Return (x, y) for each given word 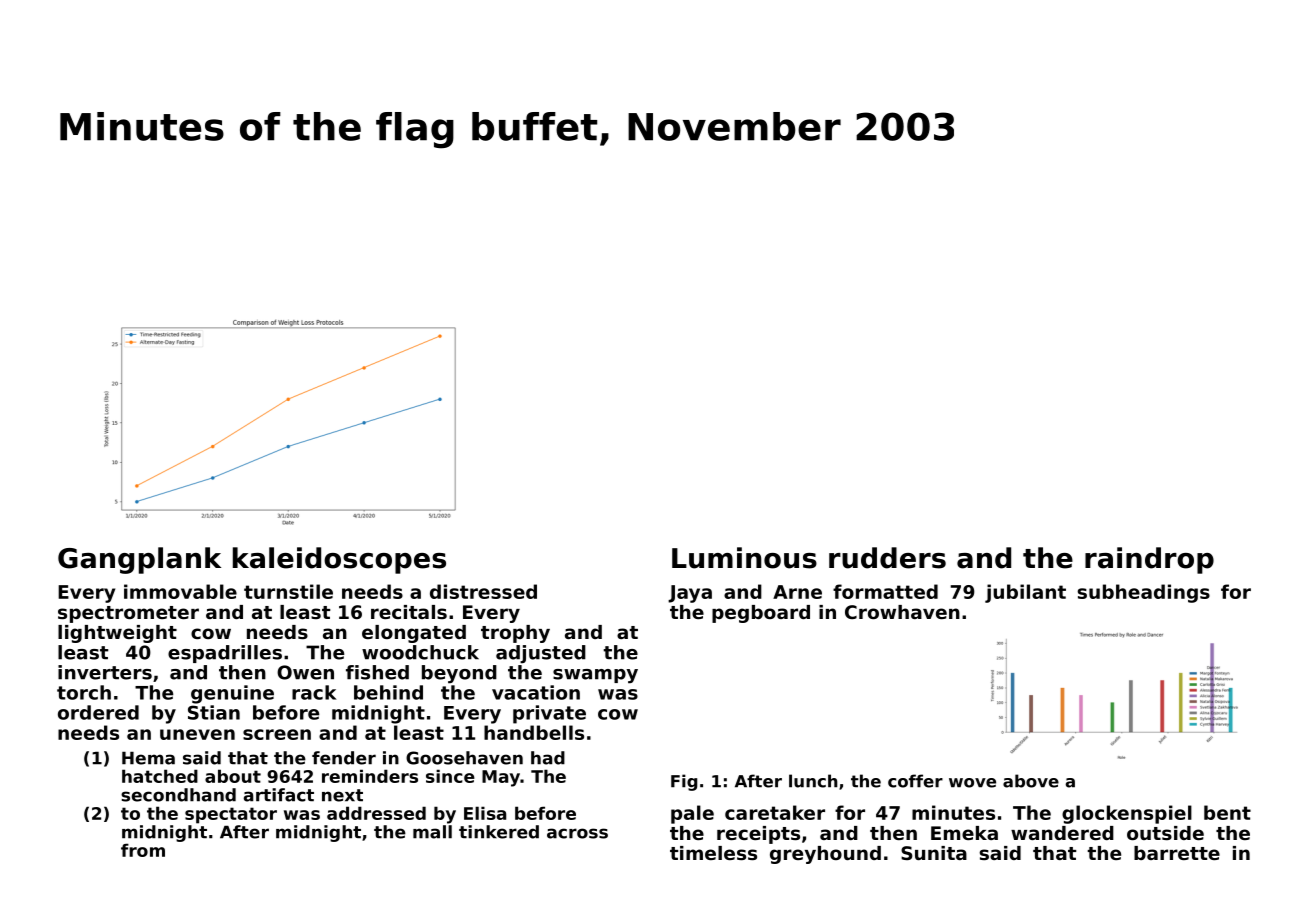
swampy (595, 676)
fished (377, 672)
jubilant (1025, 593)
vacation (536, 692)
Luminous (744, 558)
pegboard (761, 614)
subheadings (1143, 593)
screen (277, 734)
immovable (180, 591)
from (143, 850)
